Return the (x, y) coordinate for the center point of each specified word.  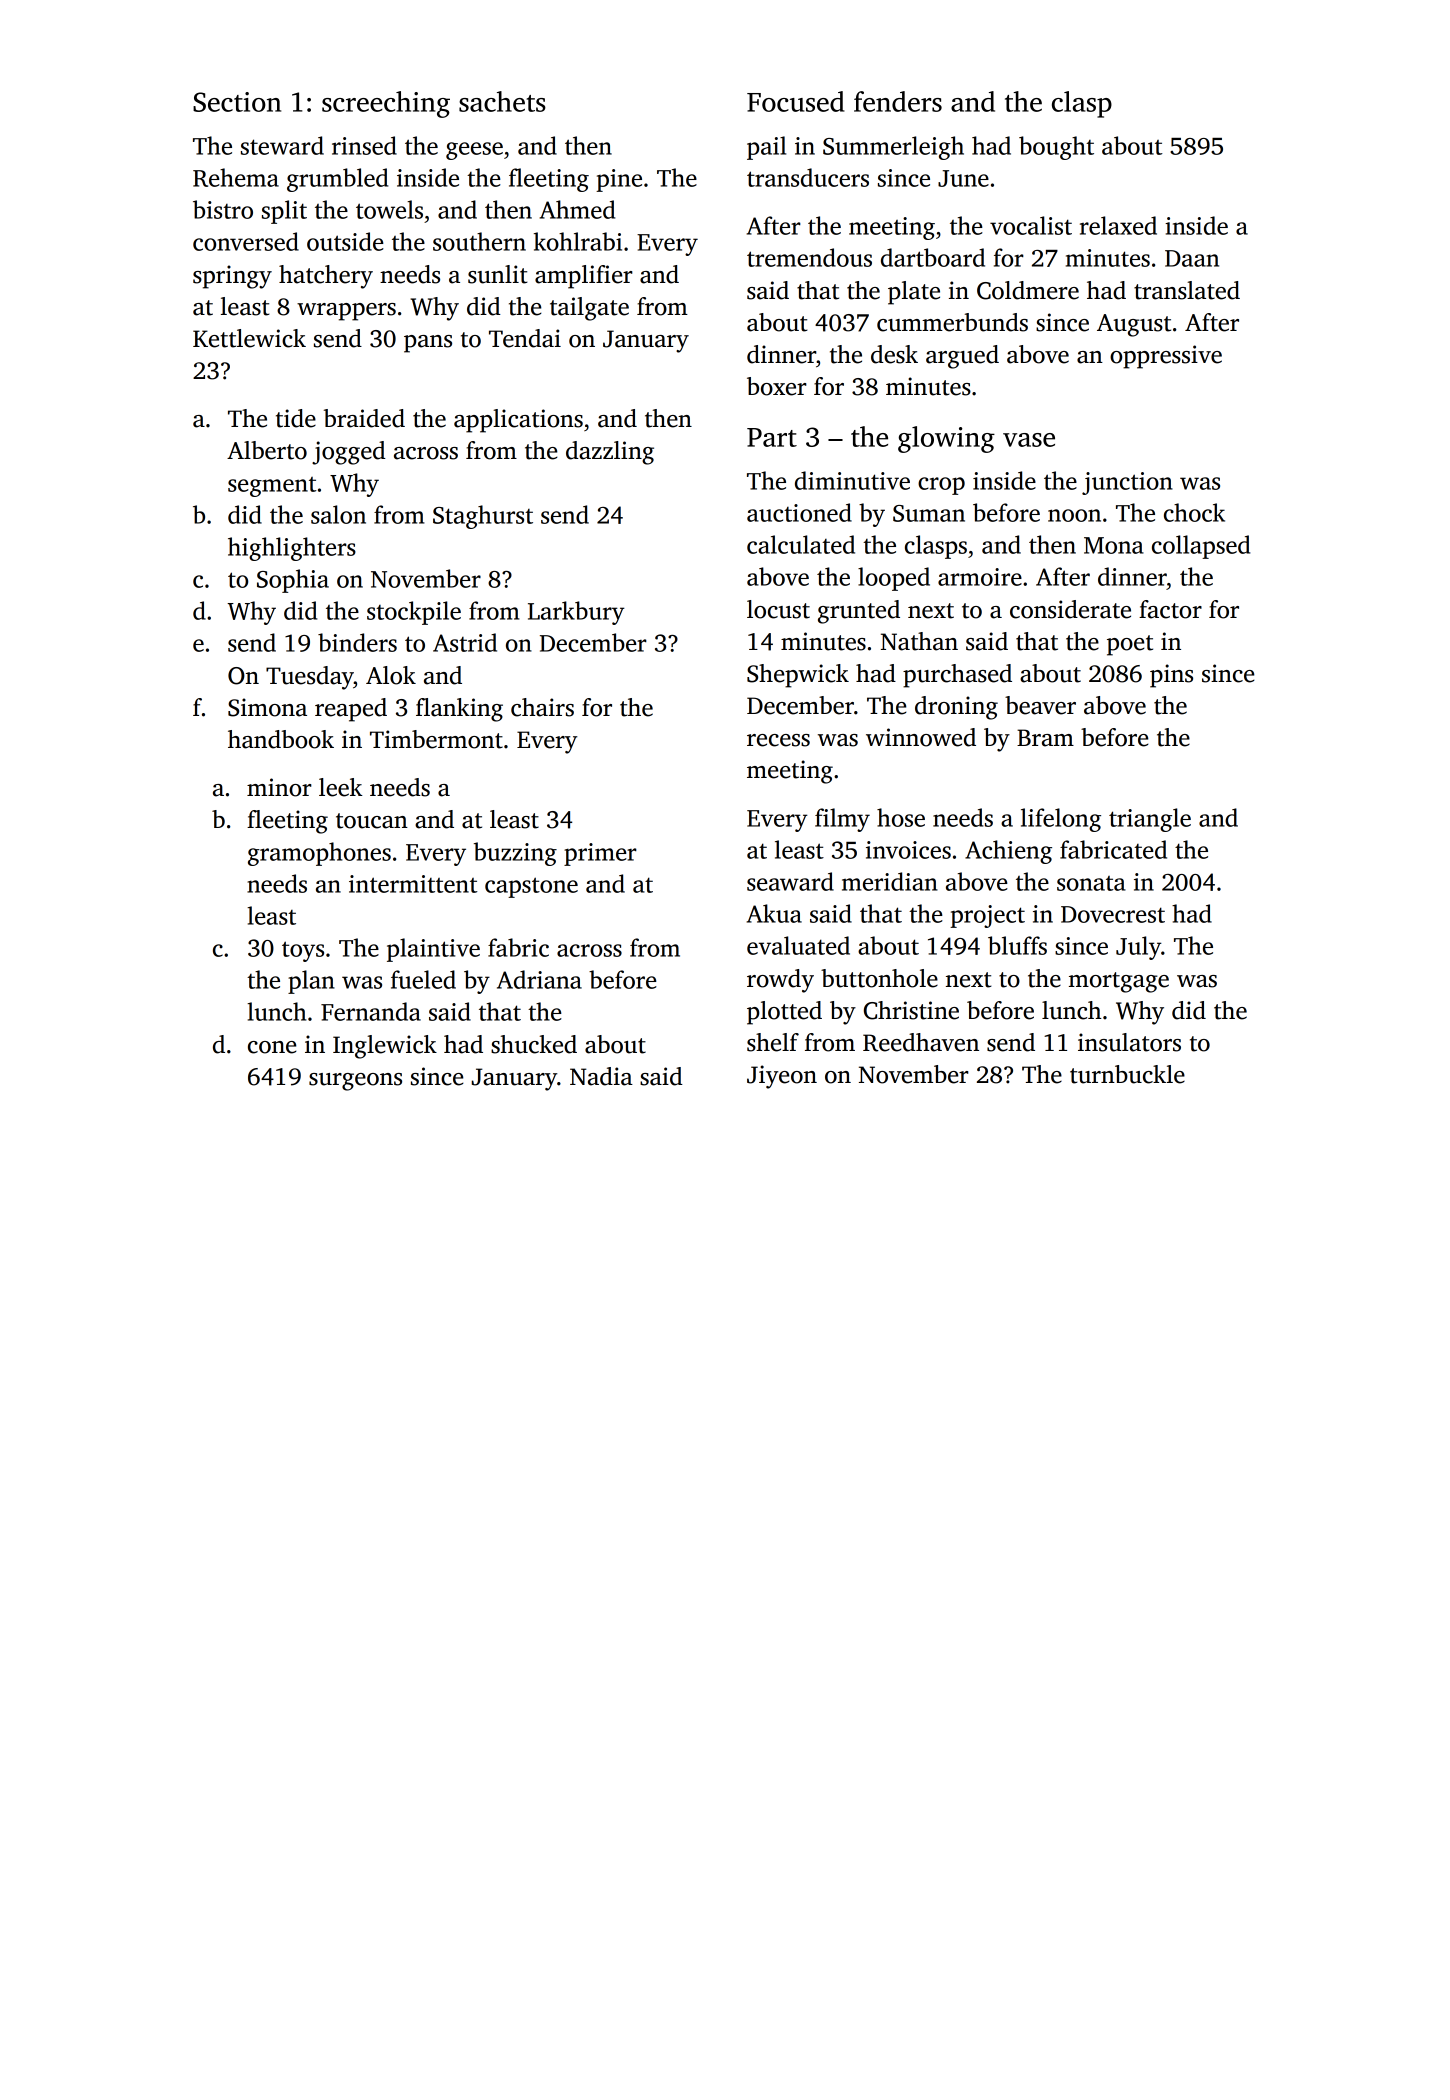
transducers (808, 177)
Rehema (236, 177)
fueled (423, 979)
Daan (1192, 258)
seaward (790, 881)
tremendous (809, 257)
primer (600, 854)
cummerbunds (952, 322)
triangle (1150, 820)
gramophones (319, 854)
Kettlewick (249, 338)
